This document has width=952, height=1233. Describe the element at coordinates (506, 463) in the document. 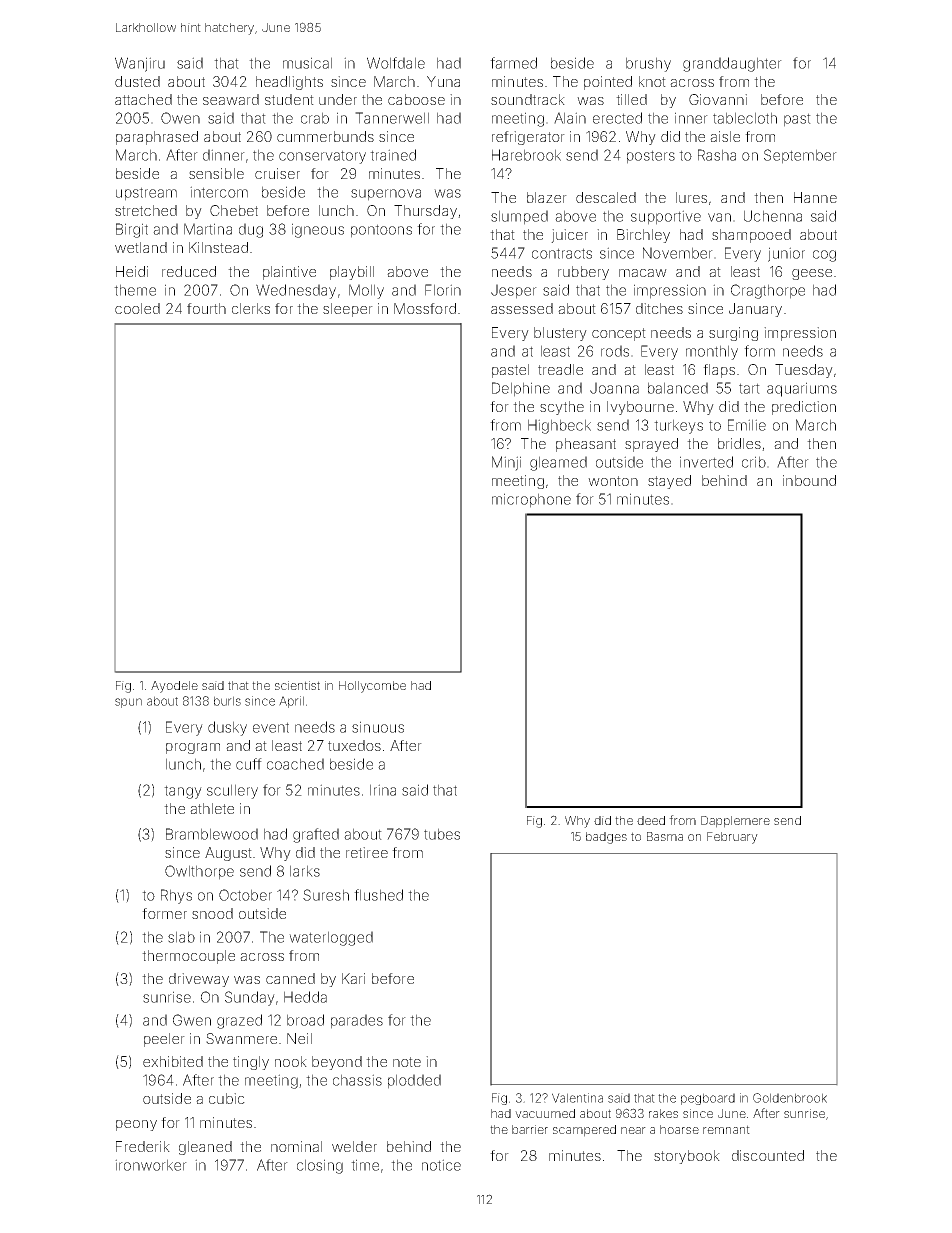

I see `Minji` at that location.
